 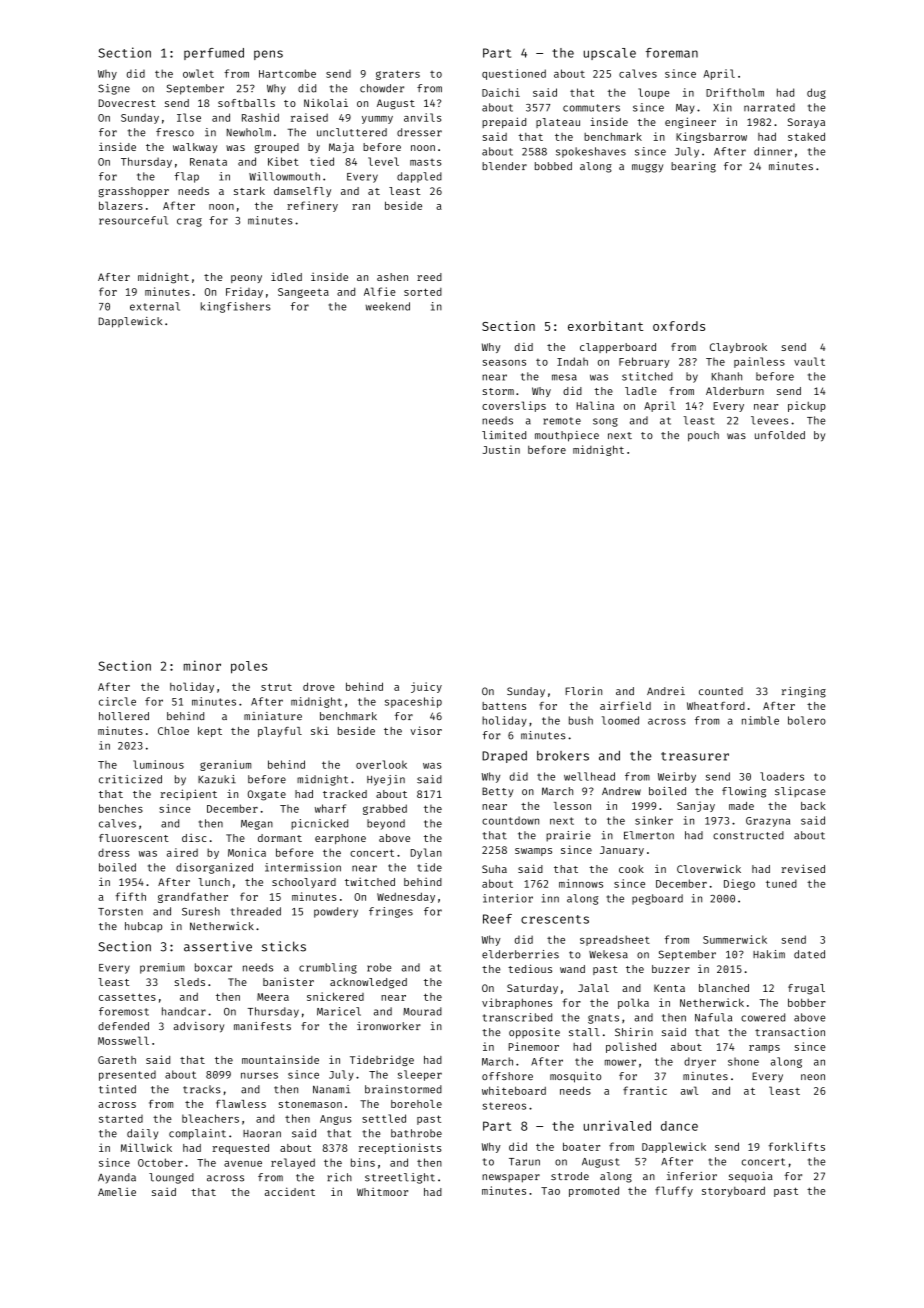 I want to click on bobber, so click(x=807, y=1002).
